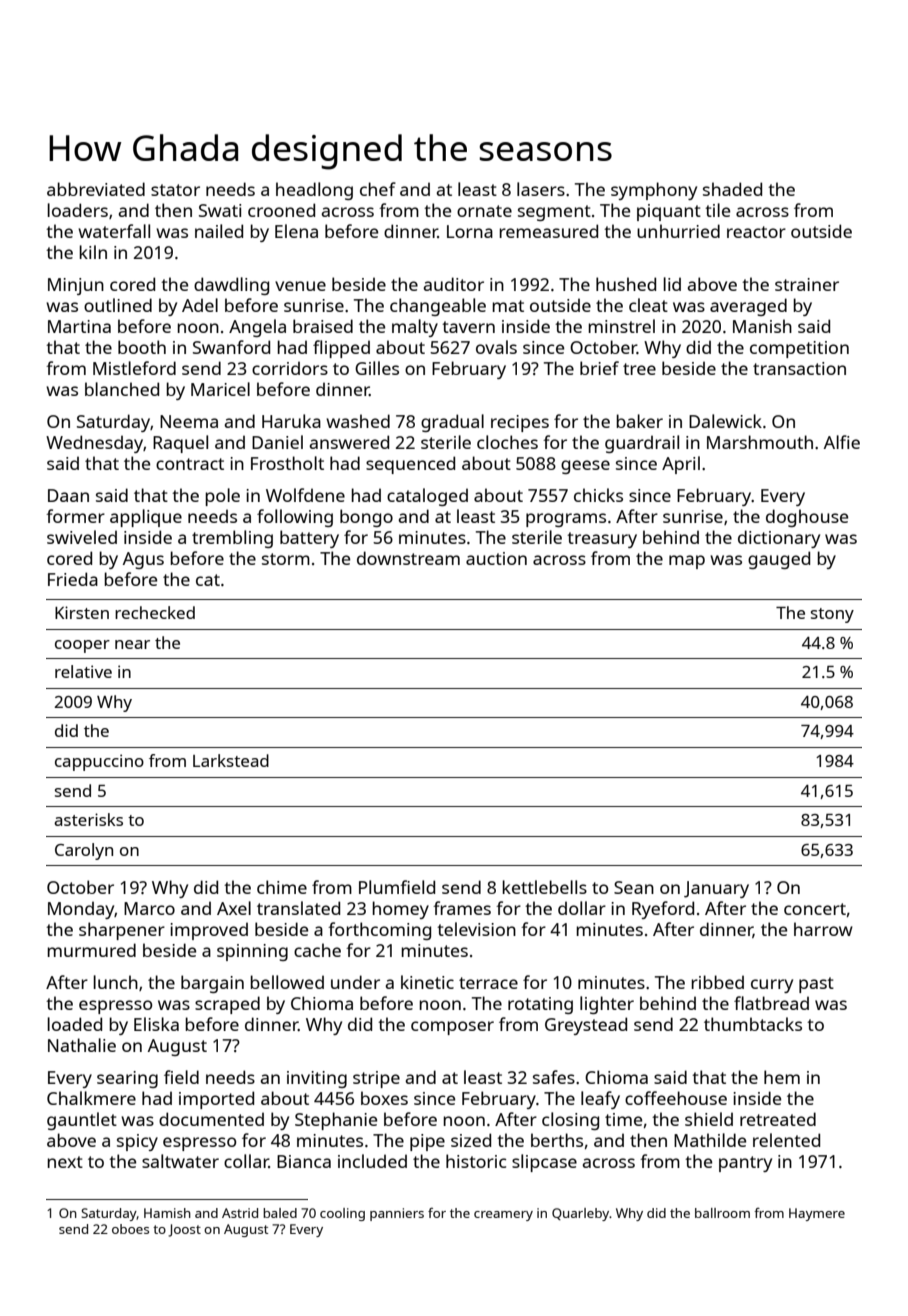 Image resolution: width=908 pixels, height=1316 pixels. What do you see at coordinates (156, 1024) in the screenshot?
I see `Eliska` at bounding box center [156, 1024].
